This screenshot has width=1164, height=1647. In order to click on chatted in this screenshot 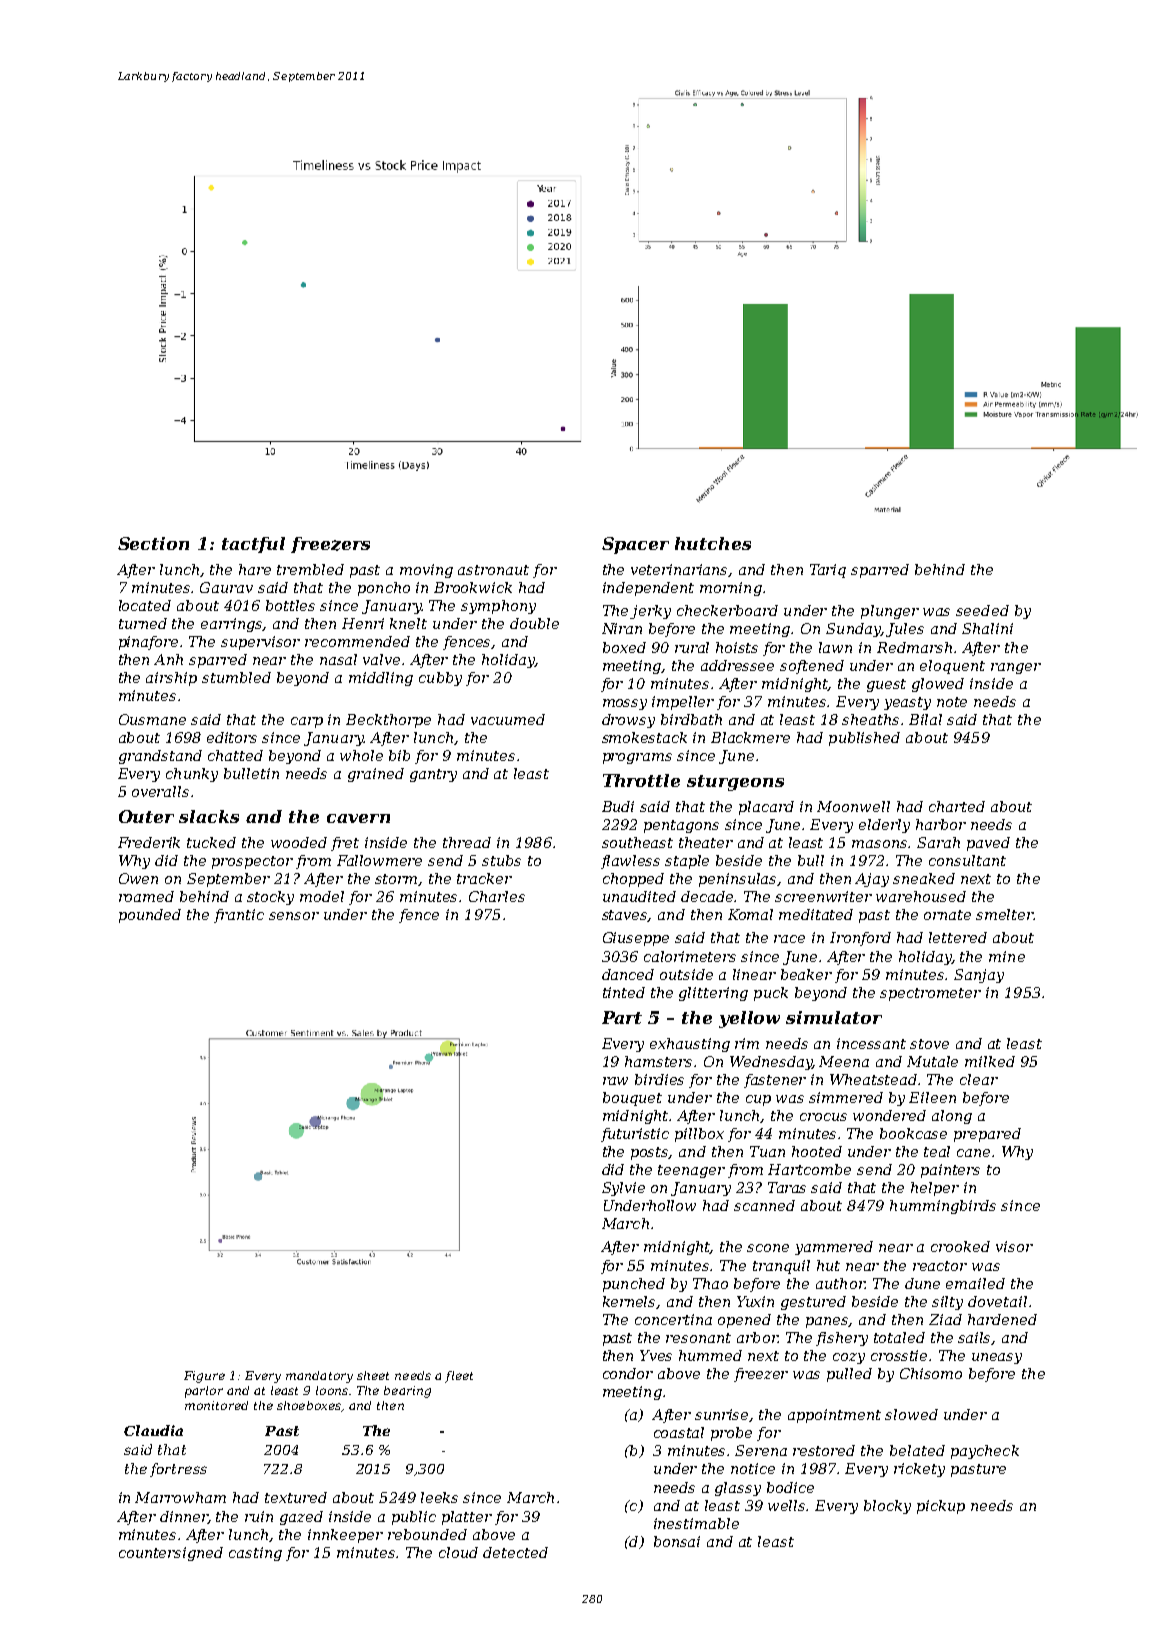, I will do `click(235, 755)`.
